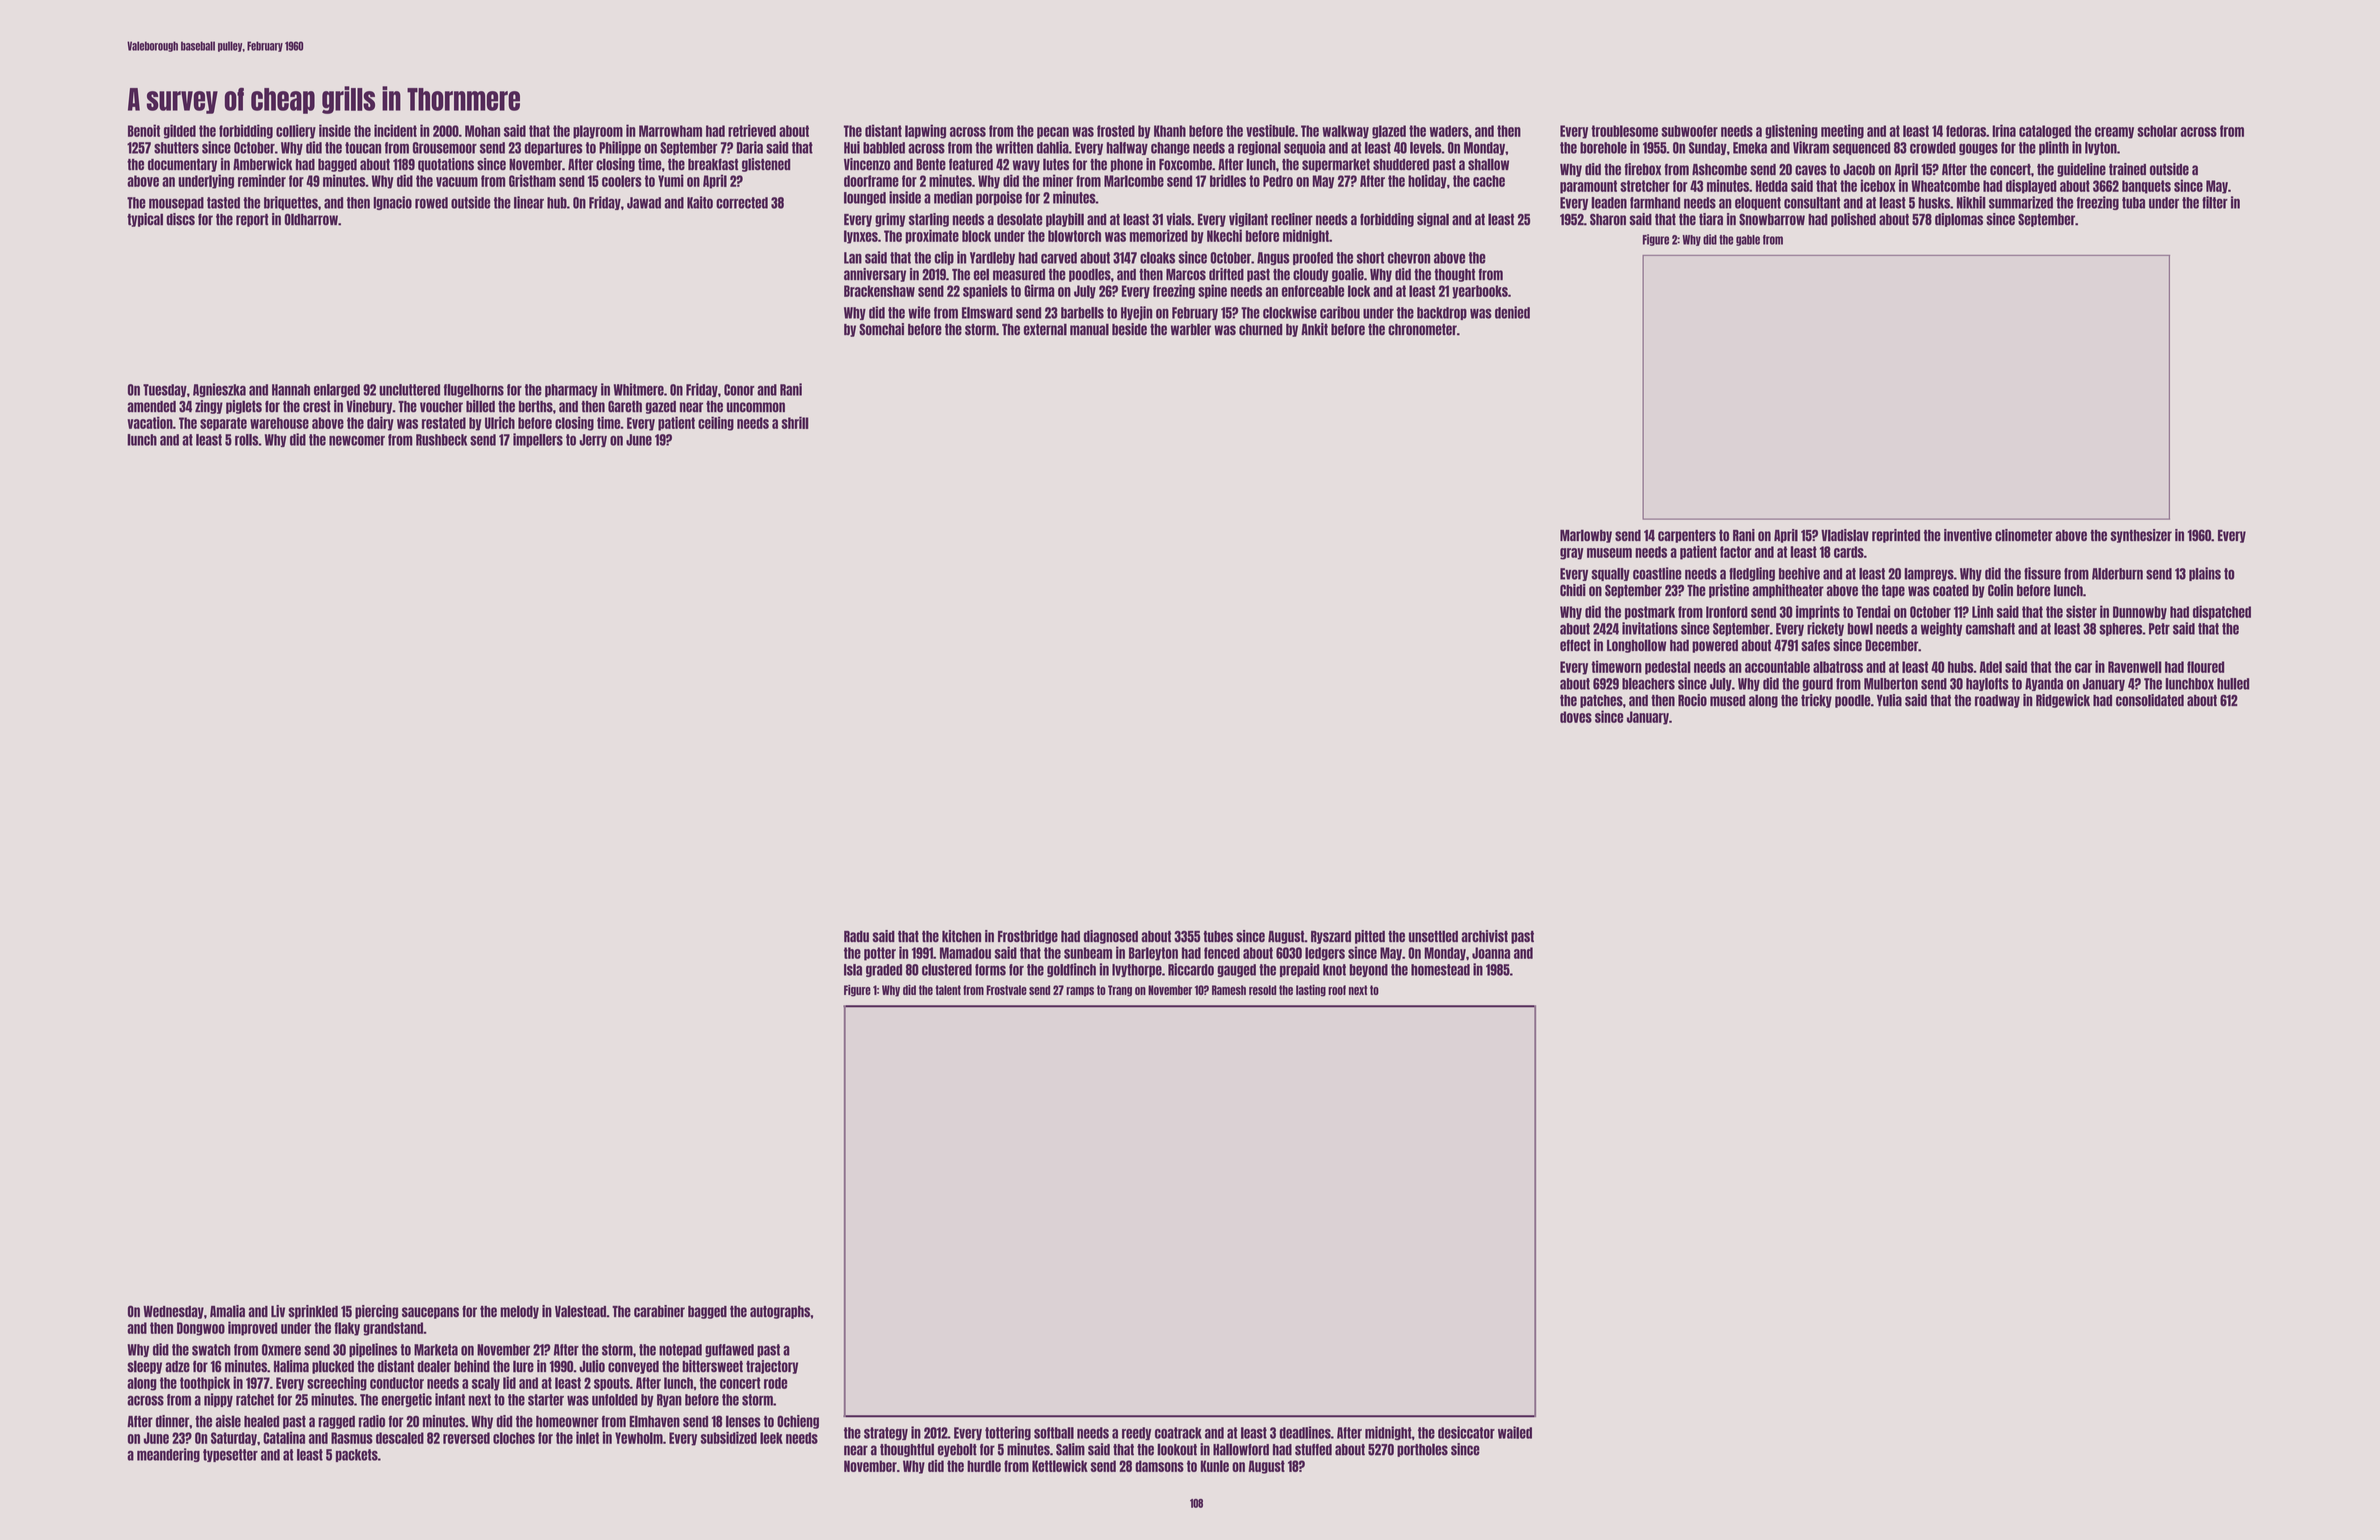  I want to click on Wednesday, so click(173, 1312).
